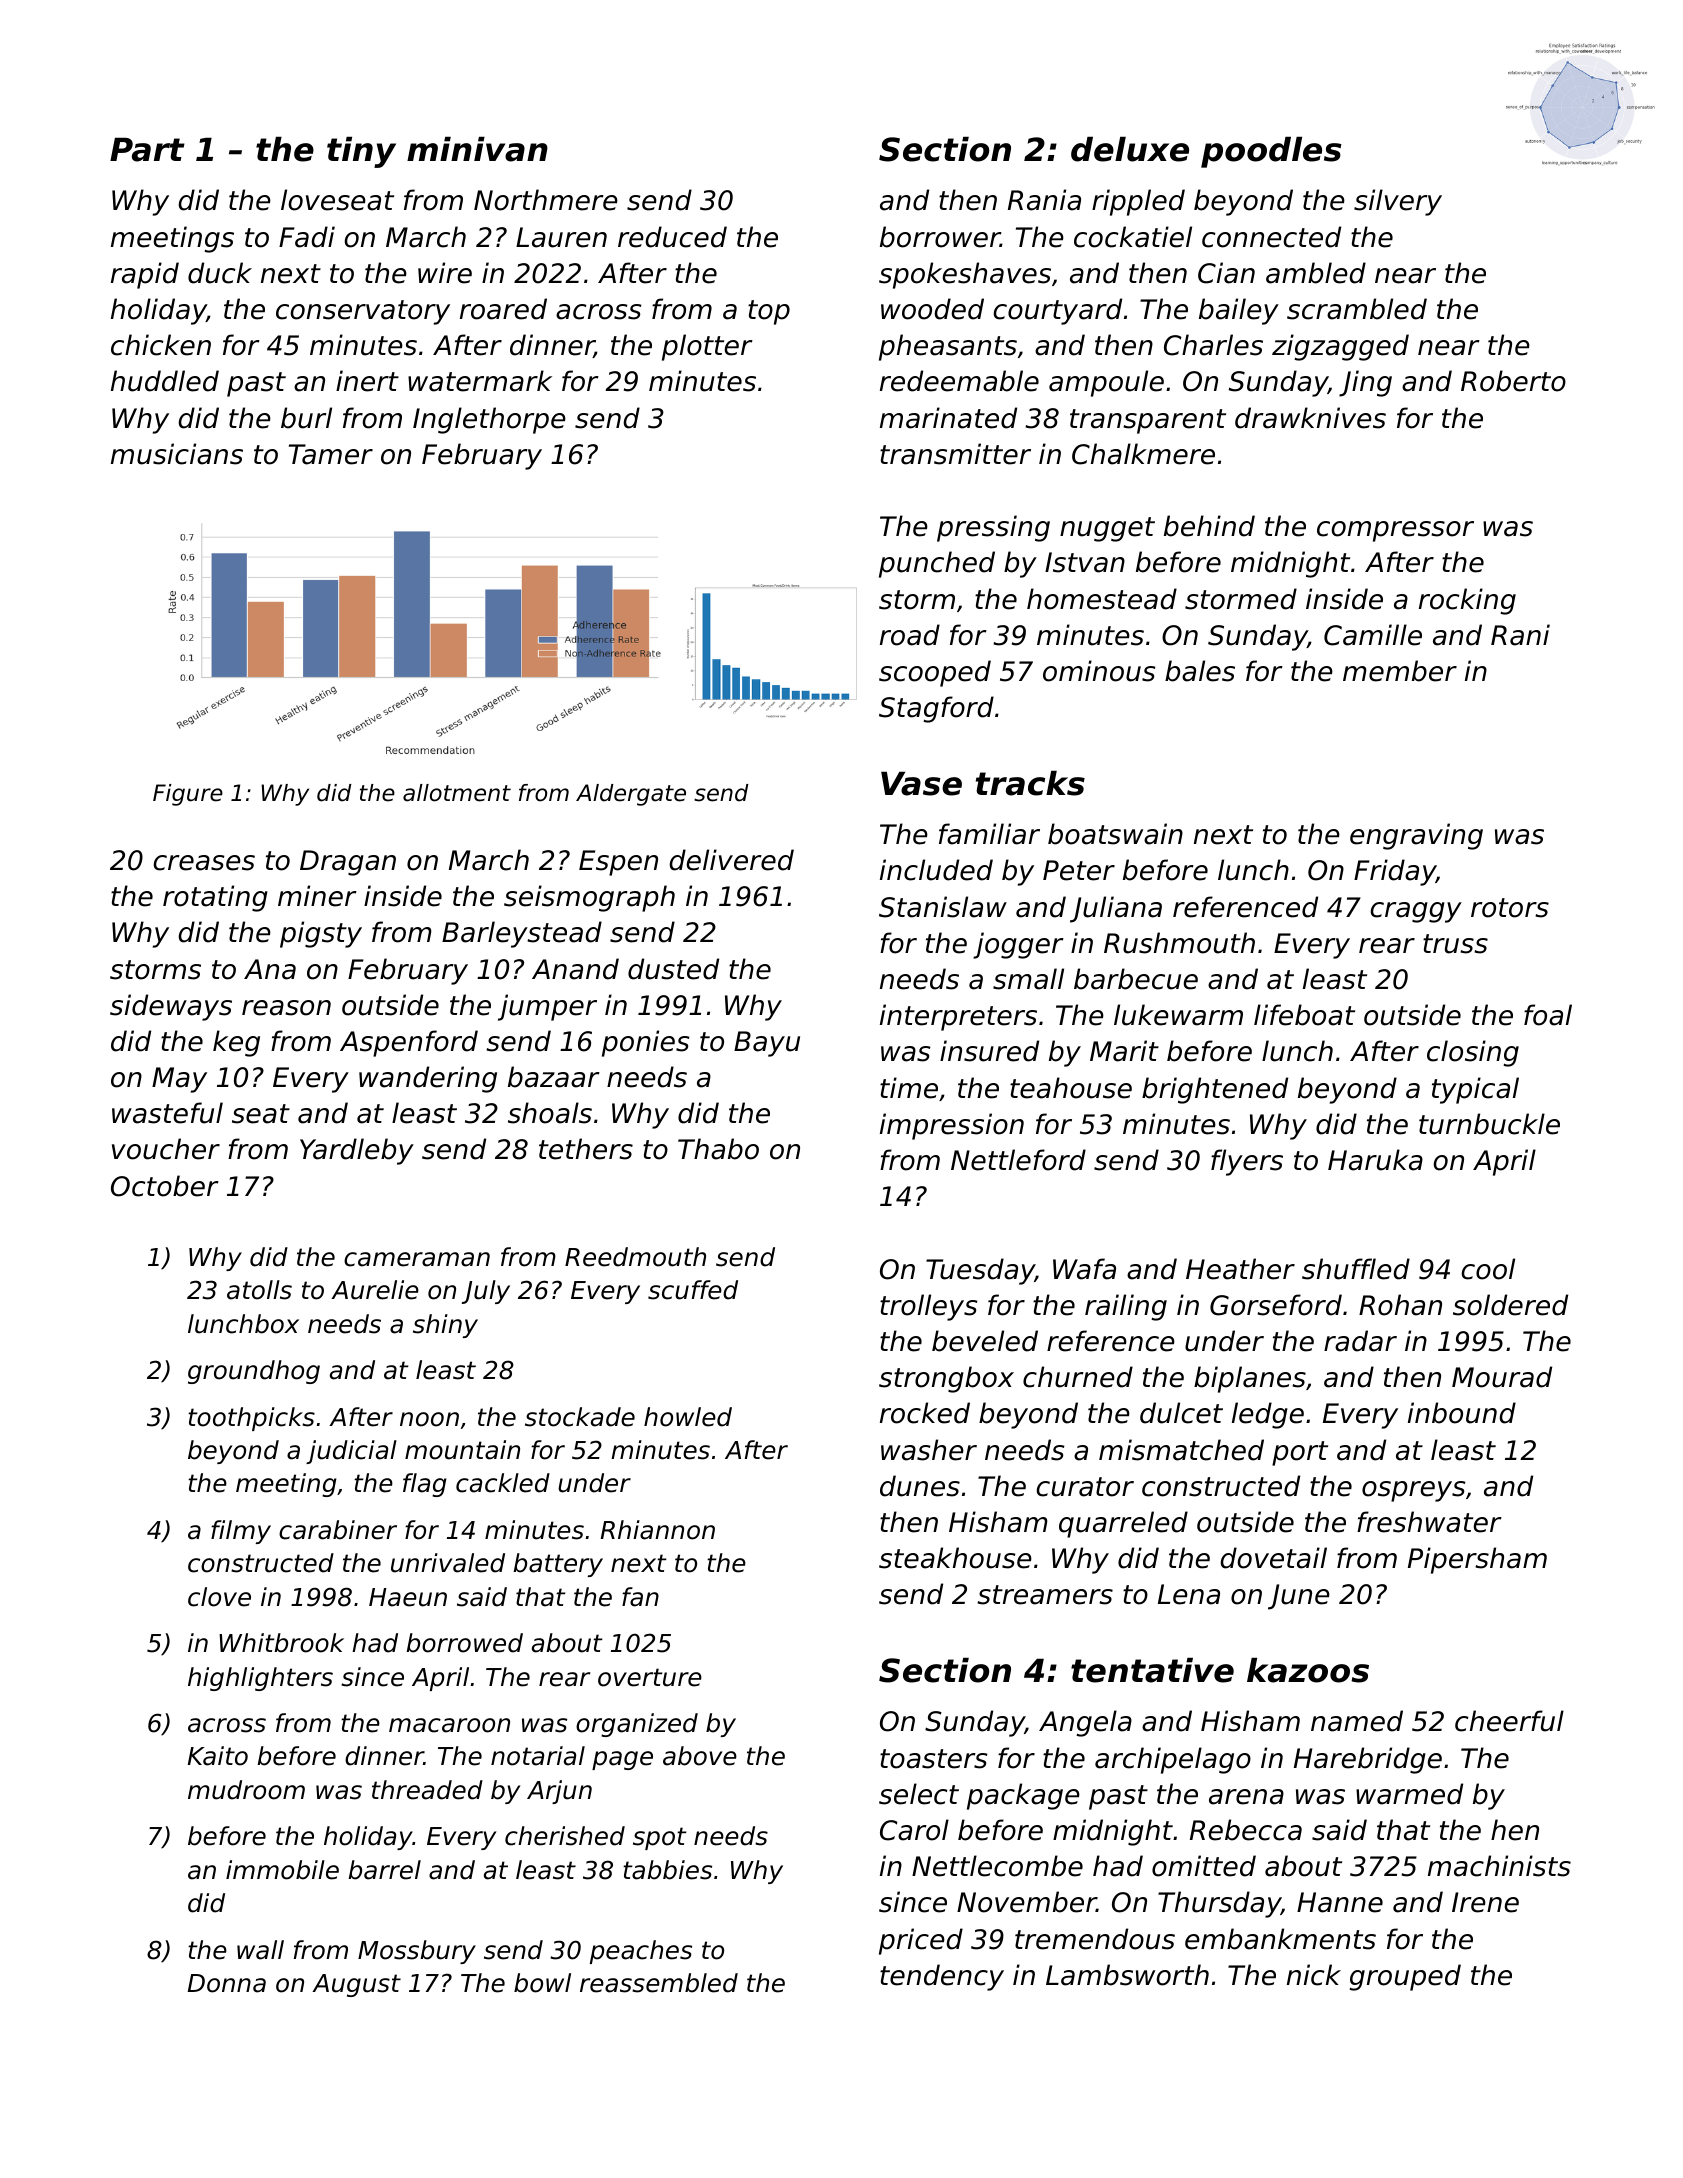  I want to click on Carol, so click(914, 1830).
